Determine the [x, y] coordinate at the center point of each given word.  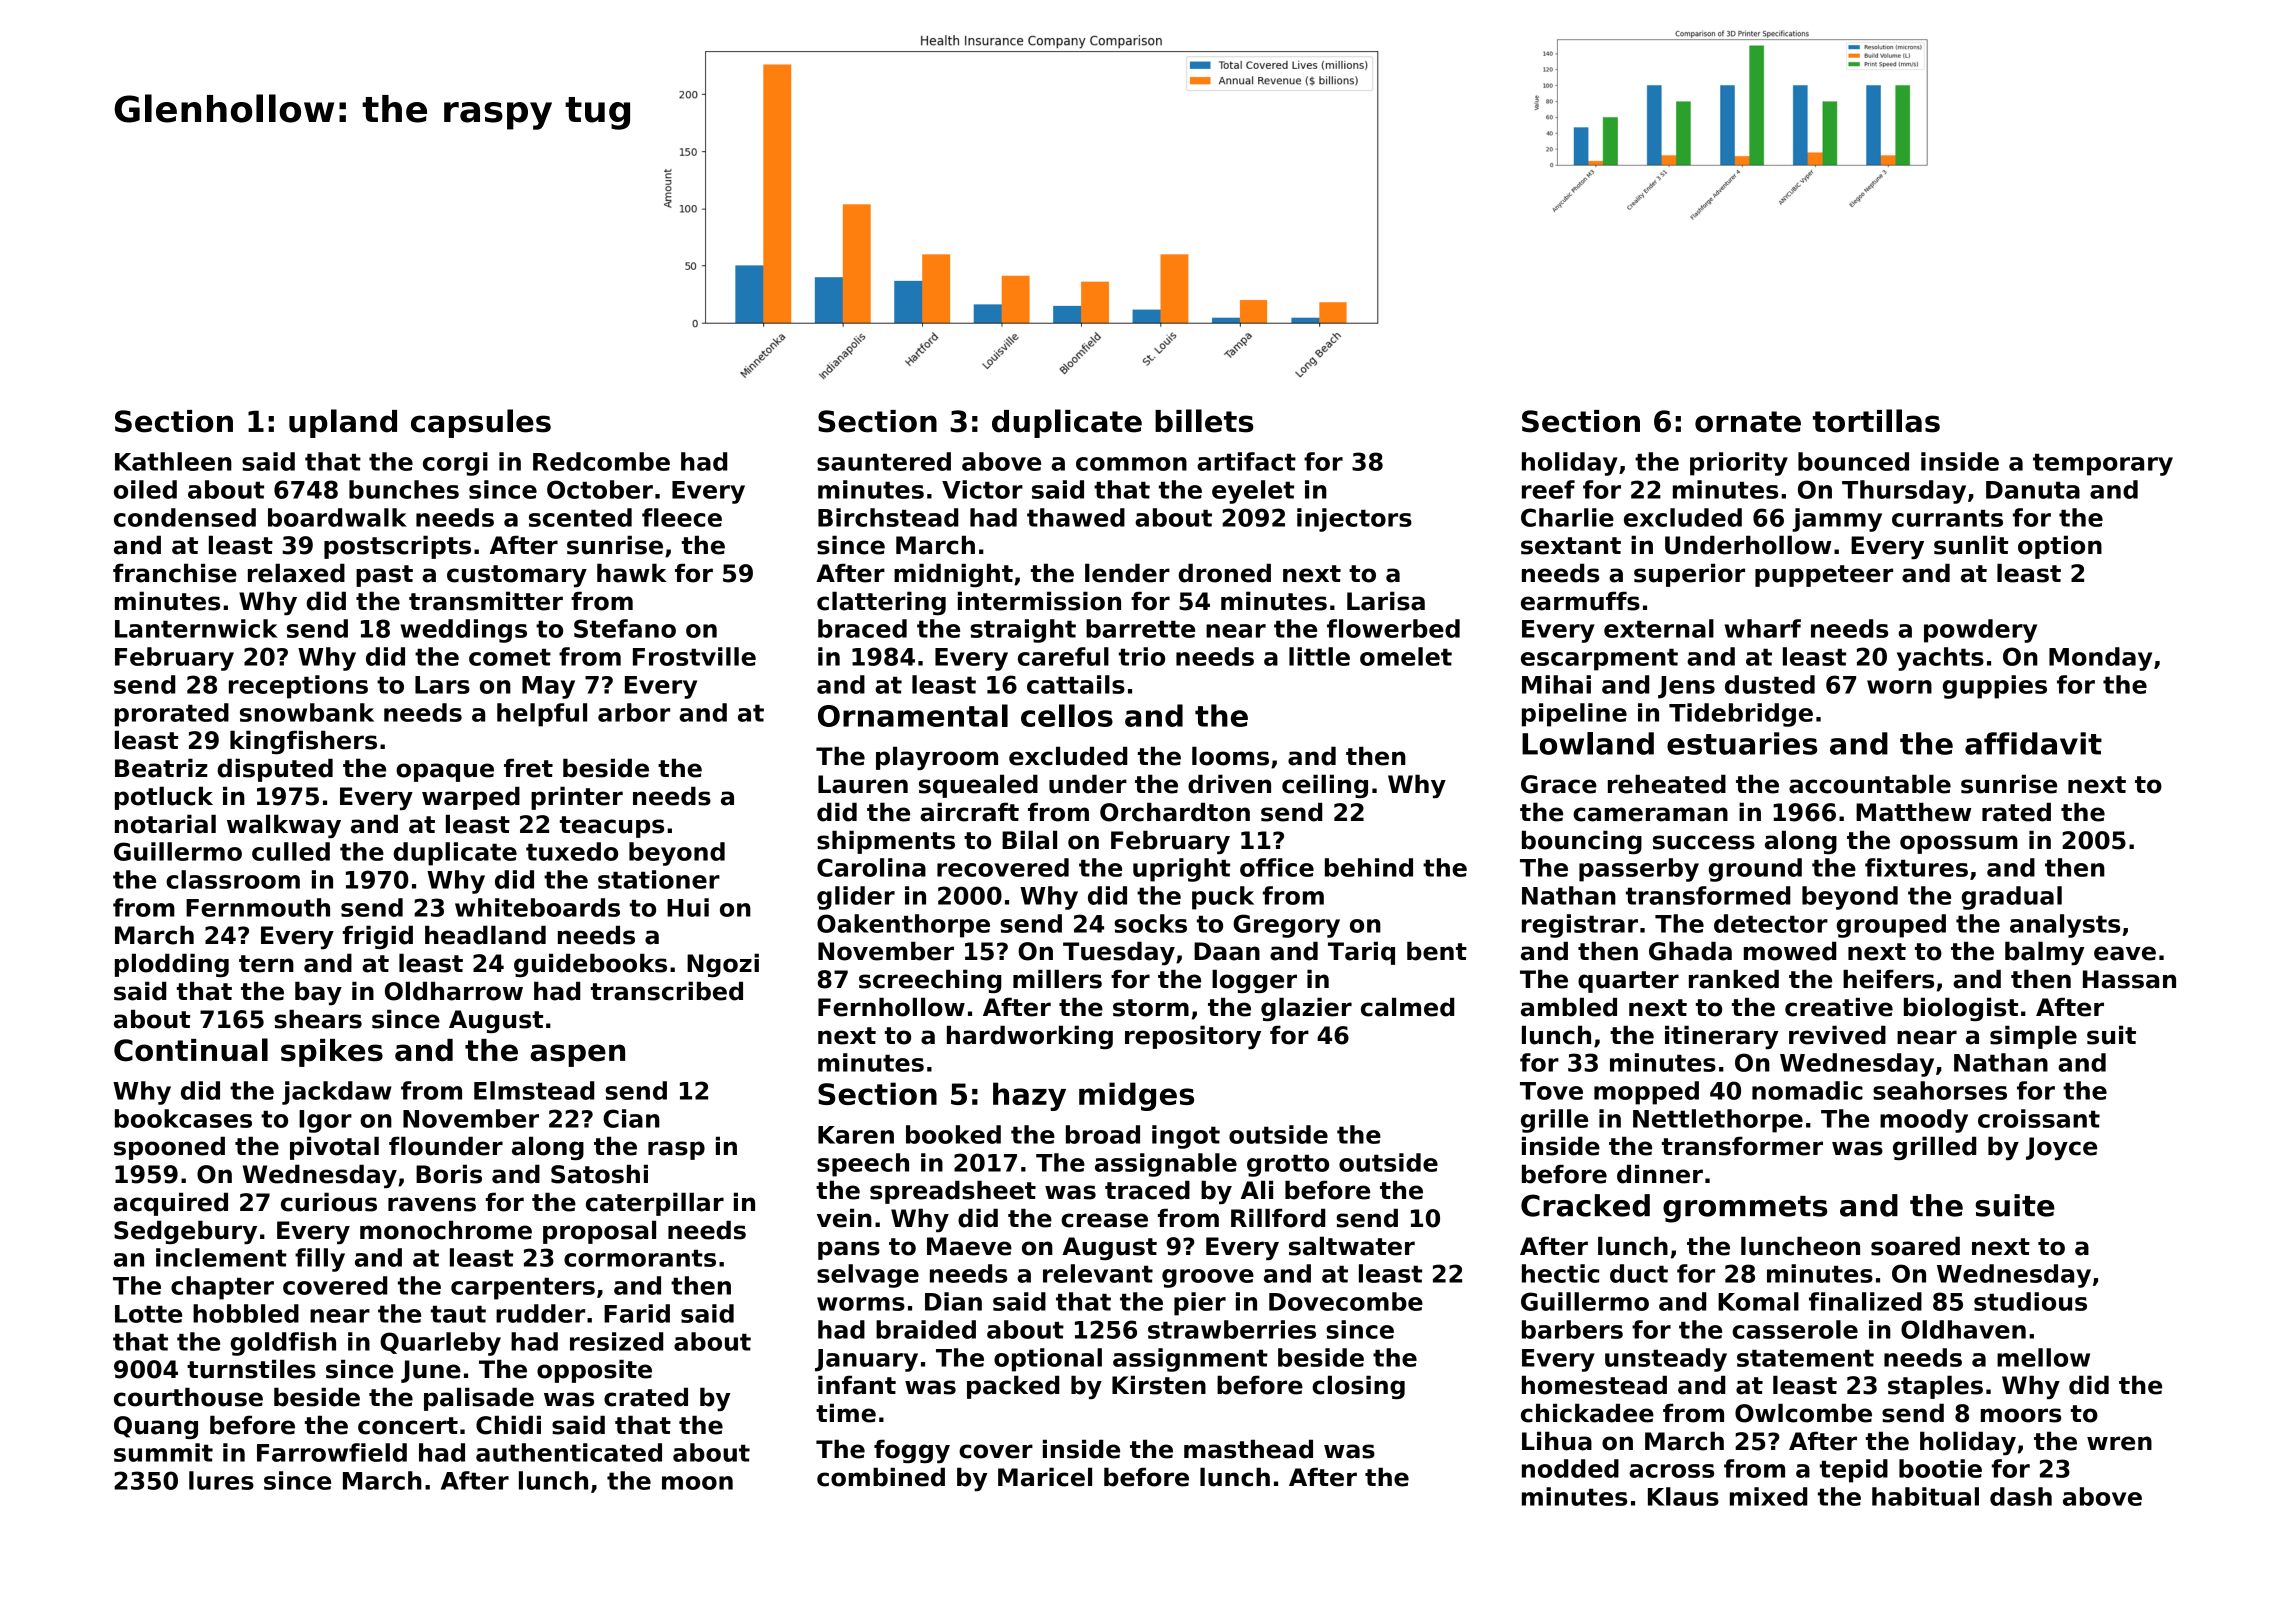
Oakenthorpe [903, 926]
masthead [1248, 1449]
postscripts [397, 547]
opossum [1959, 844]
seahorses [1940, 1090]
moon [697, 1483]
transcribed [667, 991]
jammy [1837, 520]
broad [1103, 1134]
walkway [284, 826]
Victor [982, 489]
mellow [2043, 1357]
